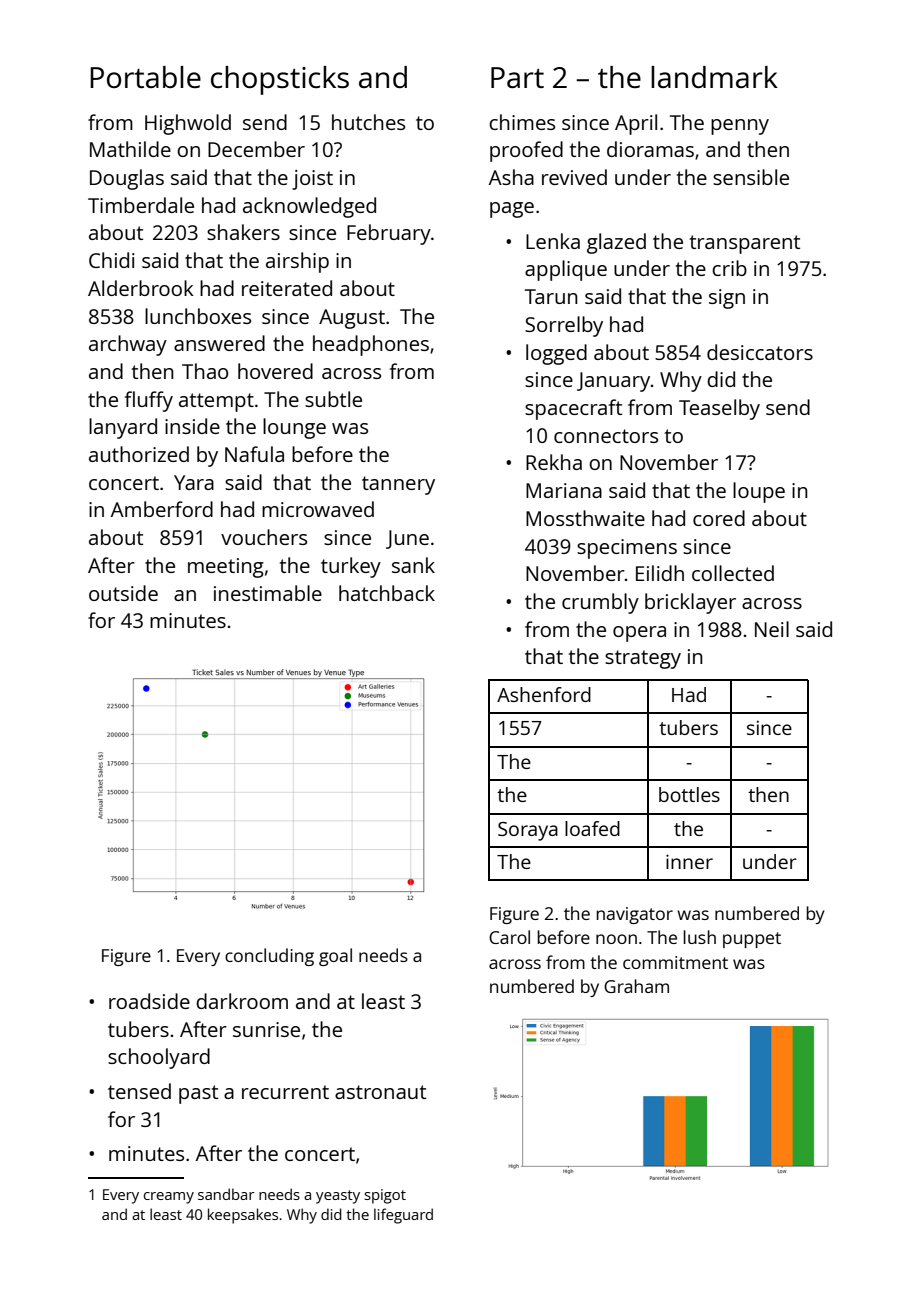  Describe the element at coordinates (387, 593) in the screenshot. I see `hatchback` at that location.
